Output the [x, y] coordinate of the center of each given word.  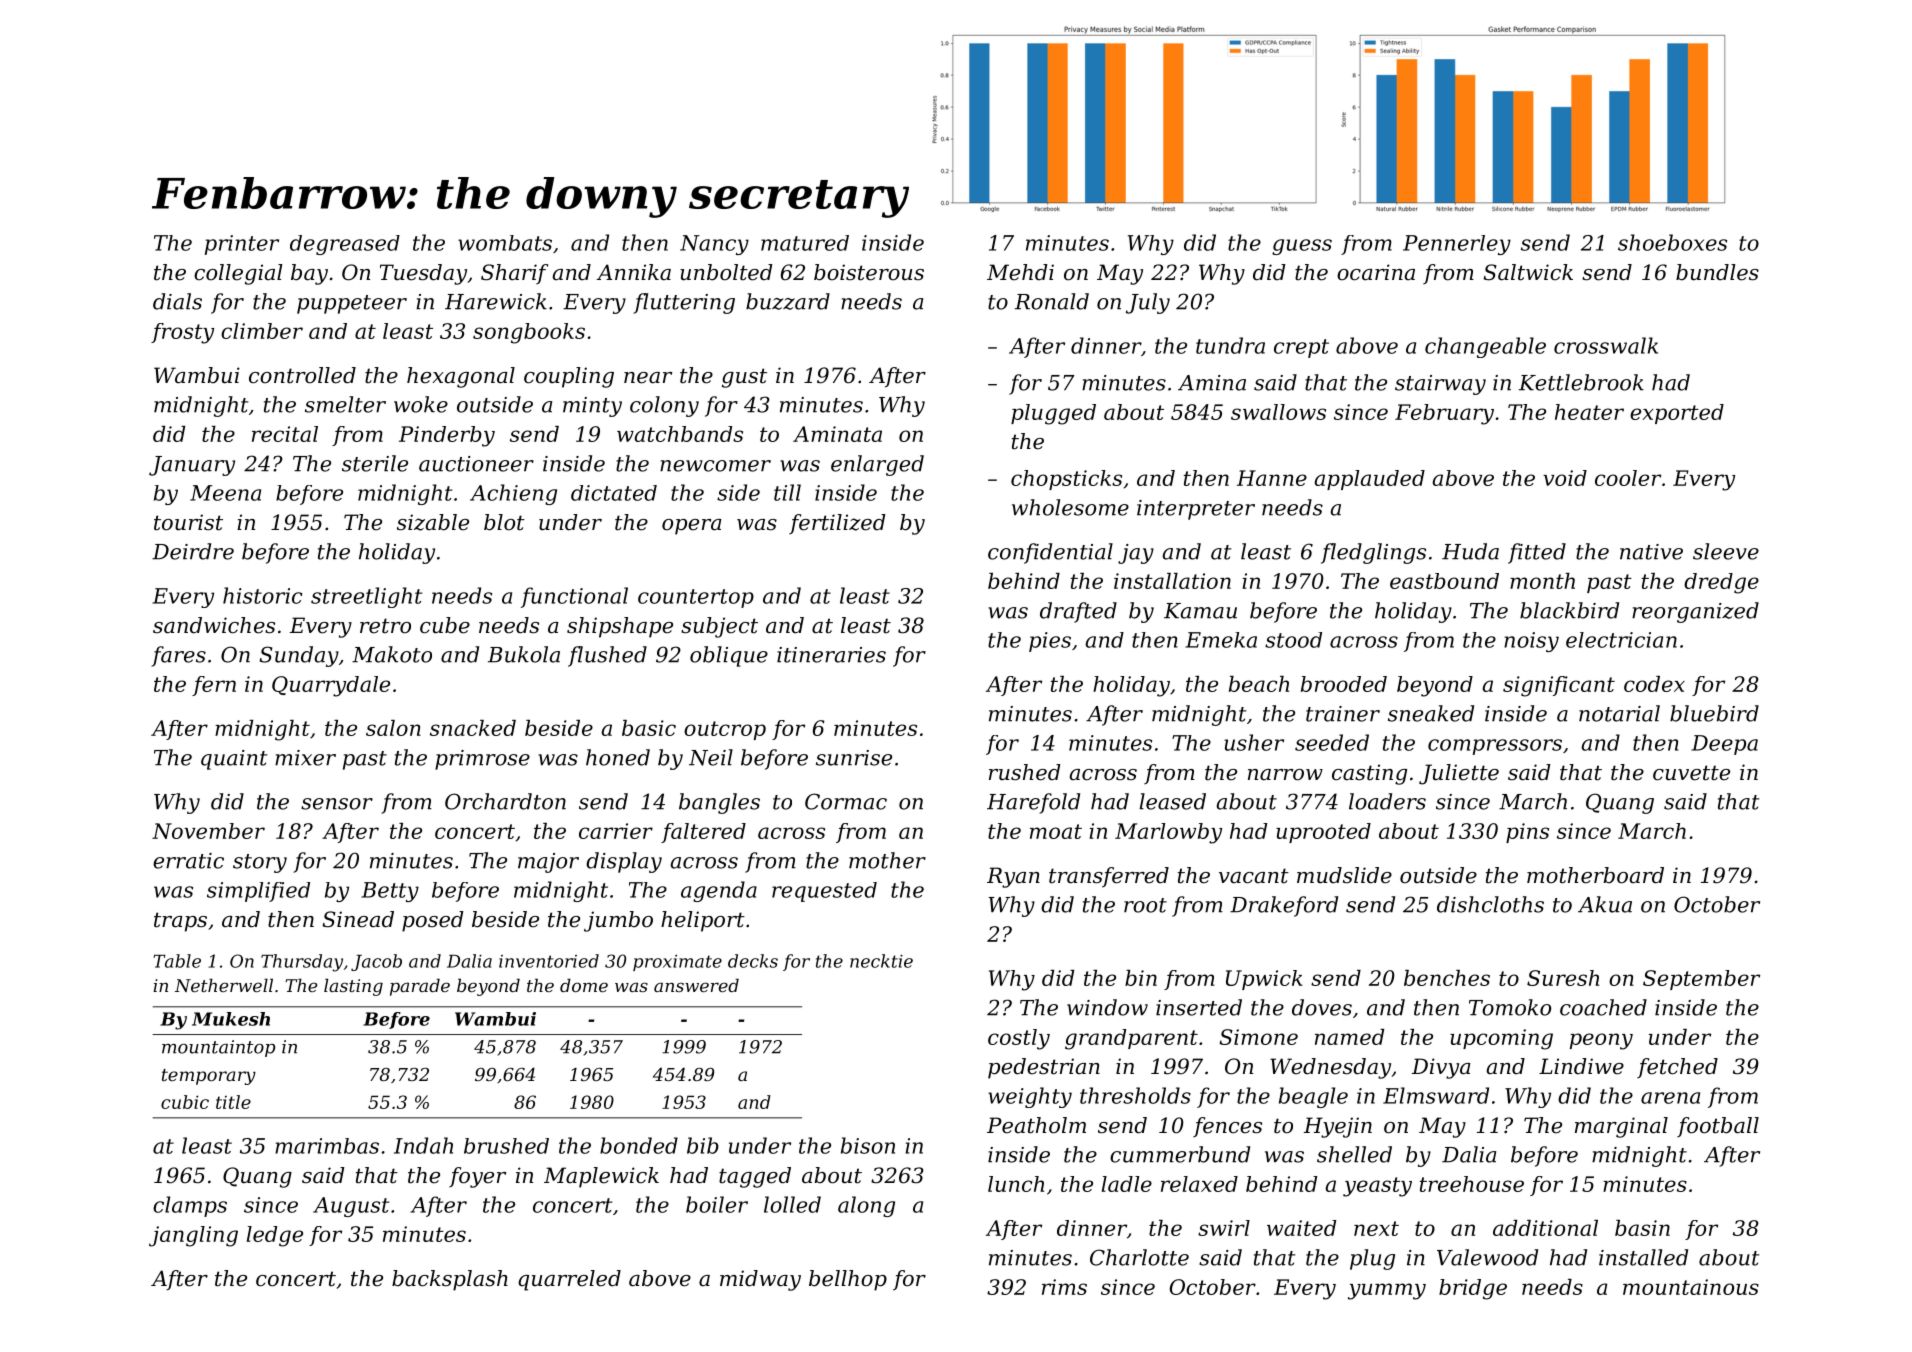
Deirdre [193, 551]
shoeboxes [1672, 242]
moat [1056, 831]
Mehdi [1020, 272]
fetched [1677, 1068]
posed [433, 921]
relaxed [1199, 1184]
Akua [1605, 904]
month [1542, 581]
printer [242, 245]
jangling [193, 1236]
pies [1050, 642]
